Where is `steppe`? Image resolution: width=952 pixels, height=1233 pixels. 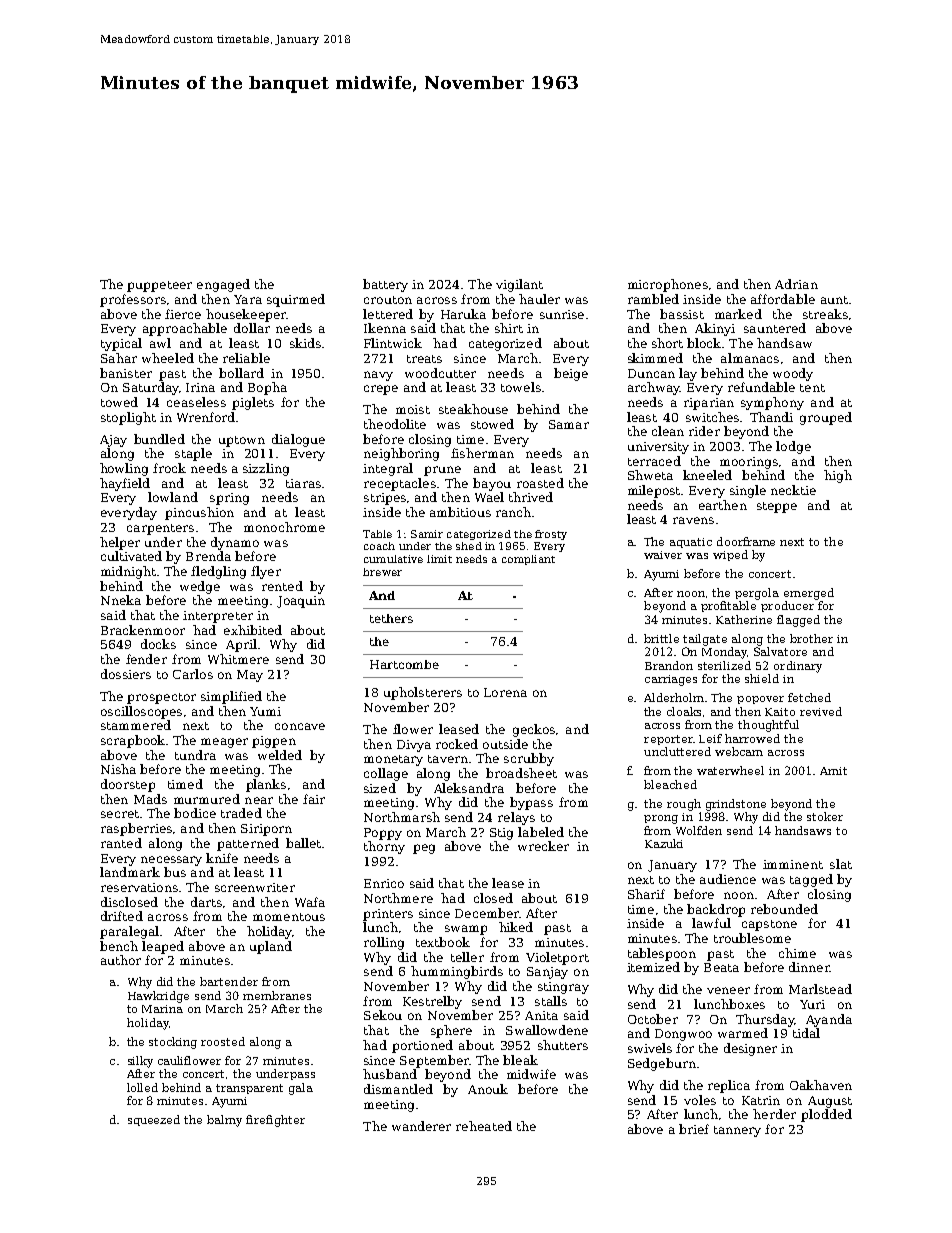 steppe is located at coordinates (777, 507).
